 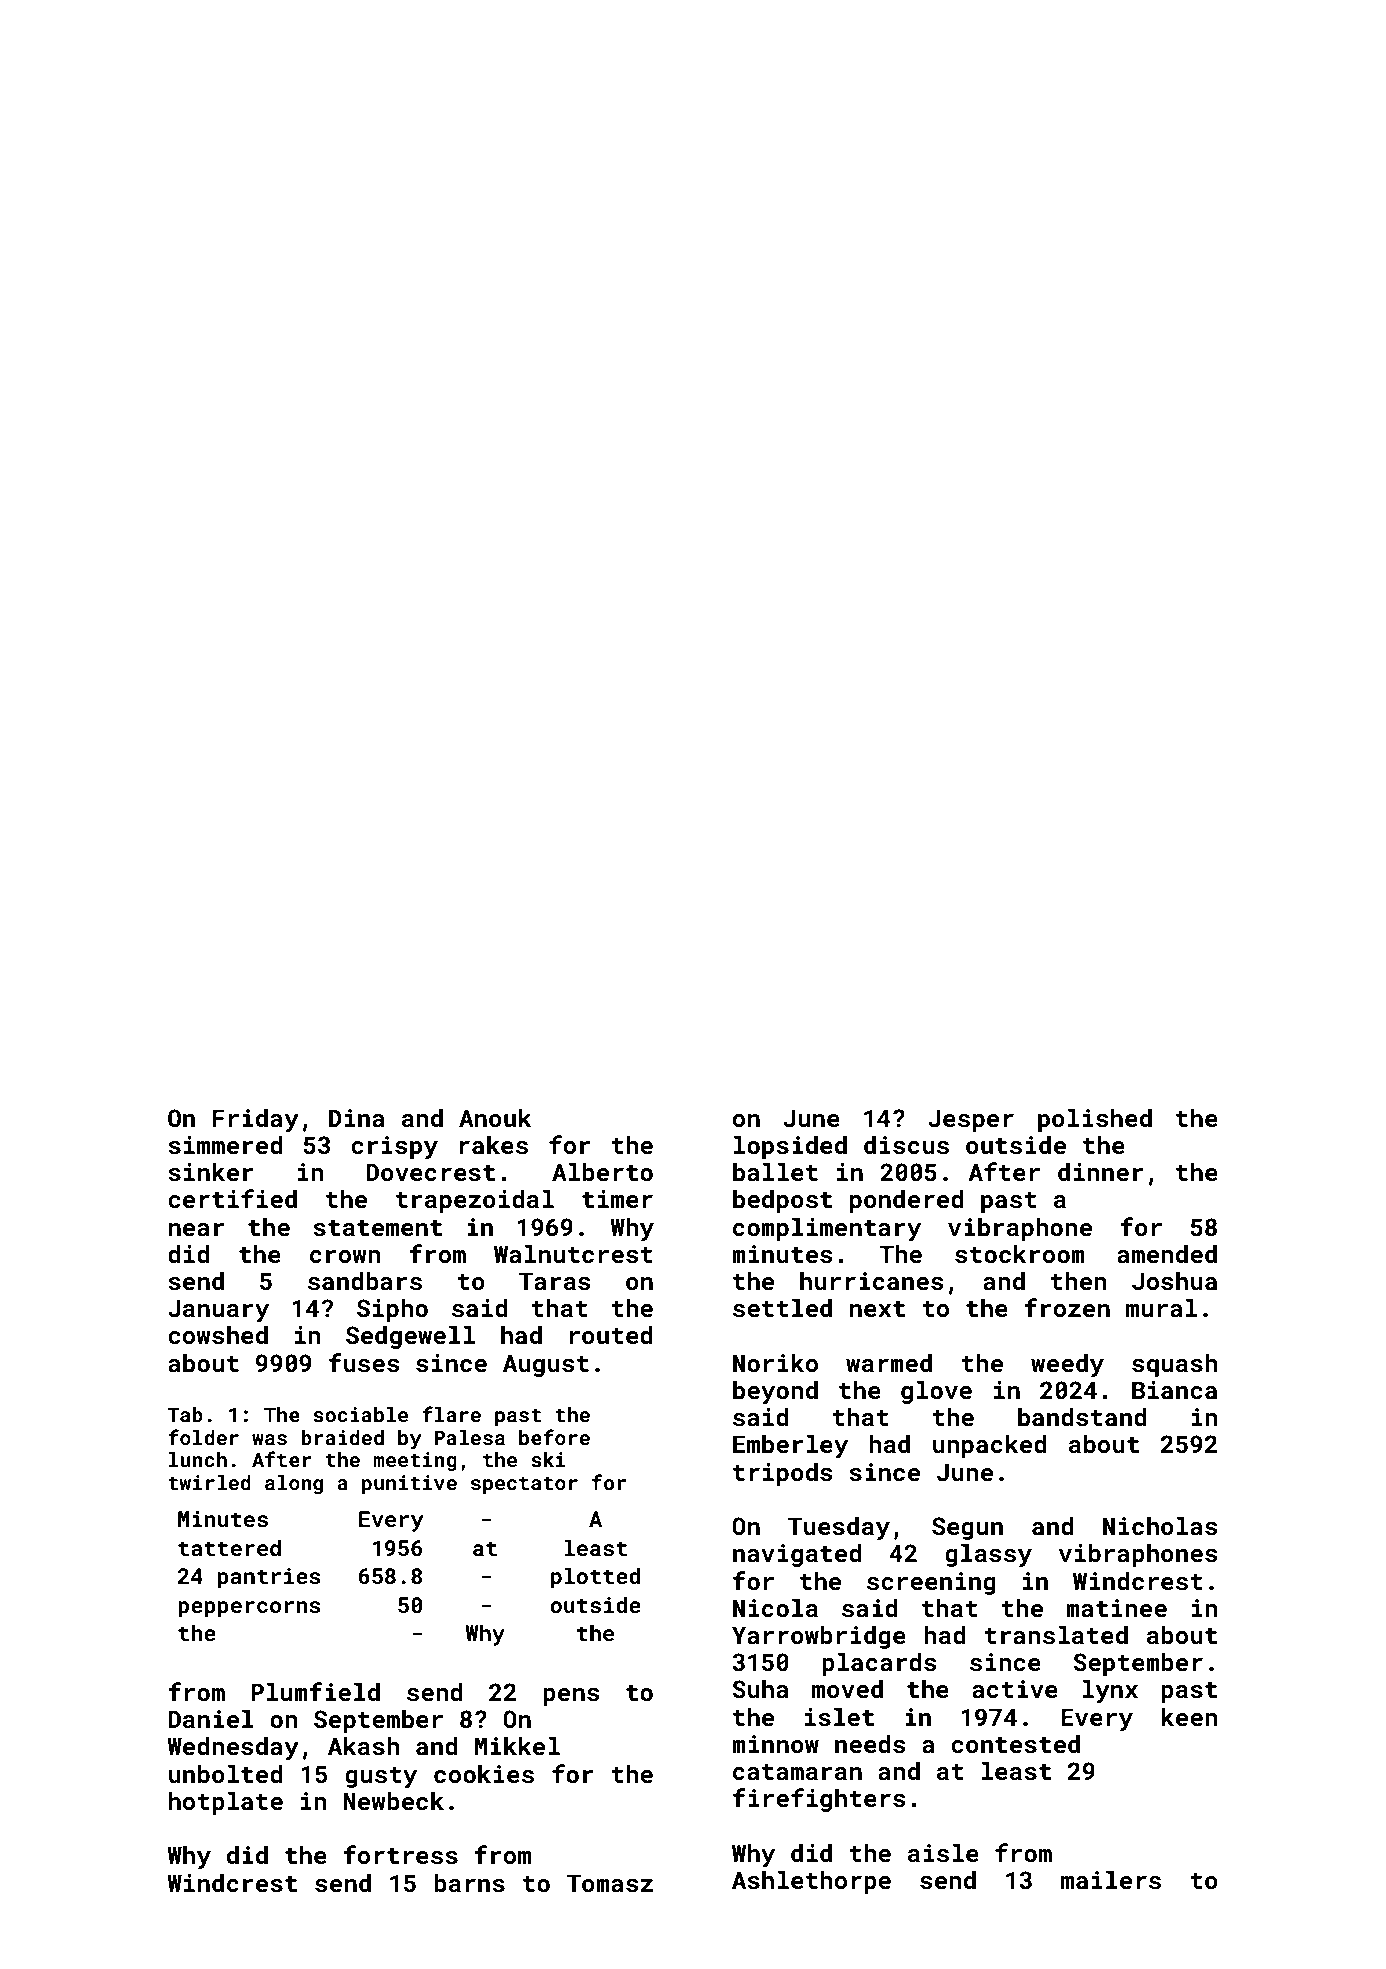 I want to click on aisle, so click(x=943, y=1853).
